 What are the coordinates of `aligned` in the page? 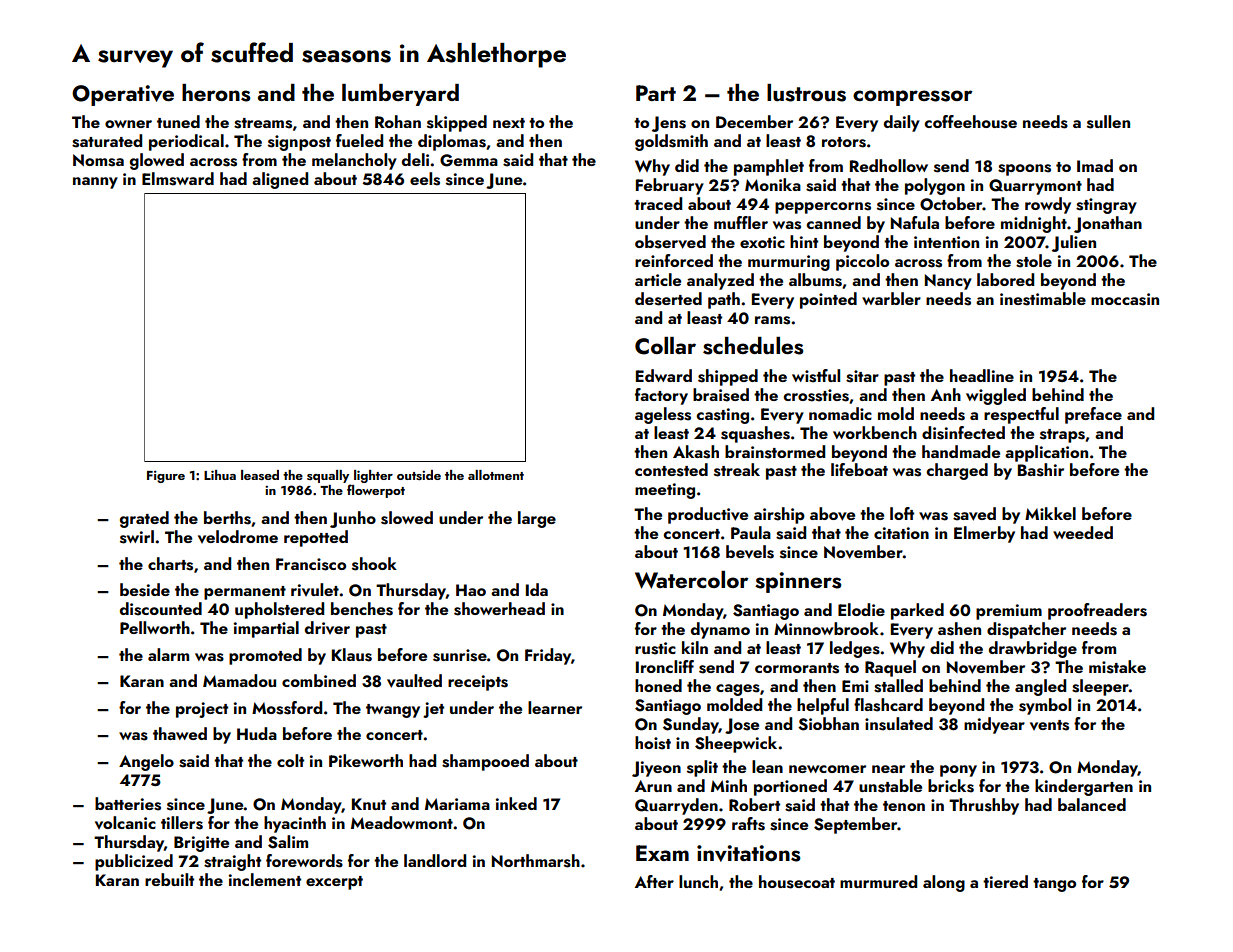 It's located at (280, 180).
